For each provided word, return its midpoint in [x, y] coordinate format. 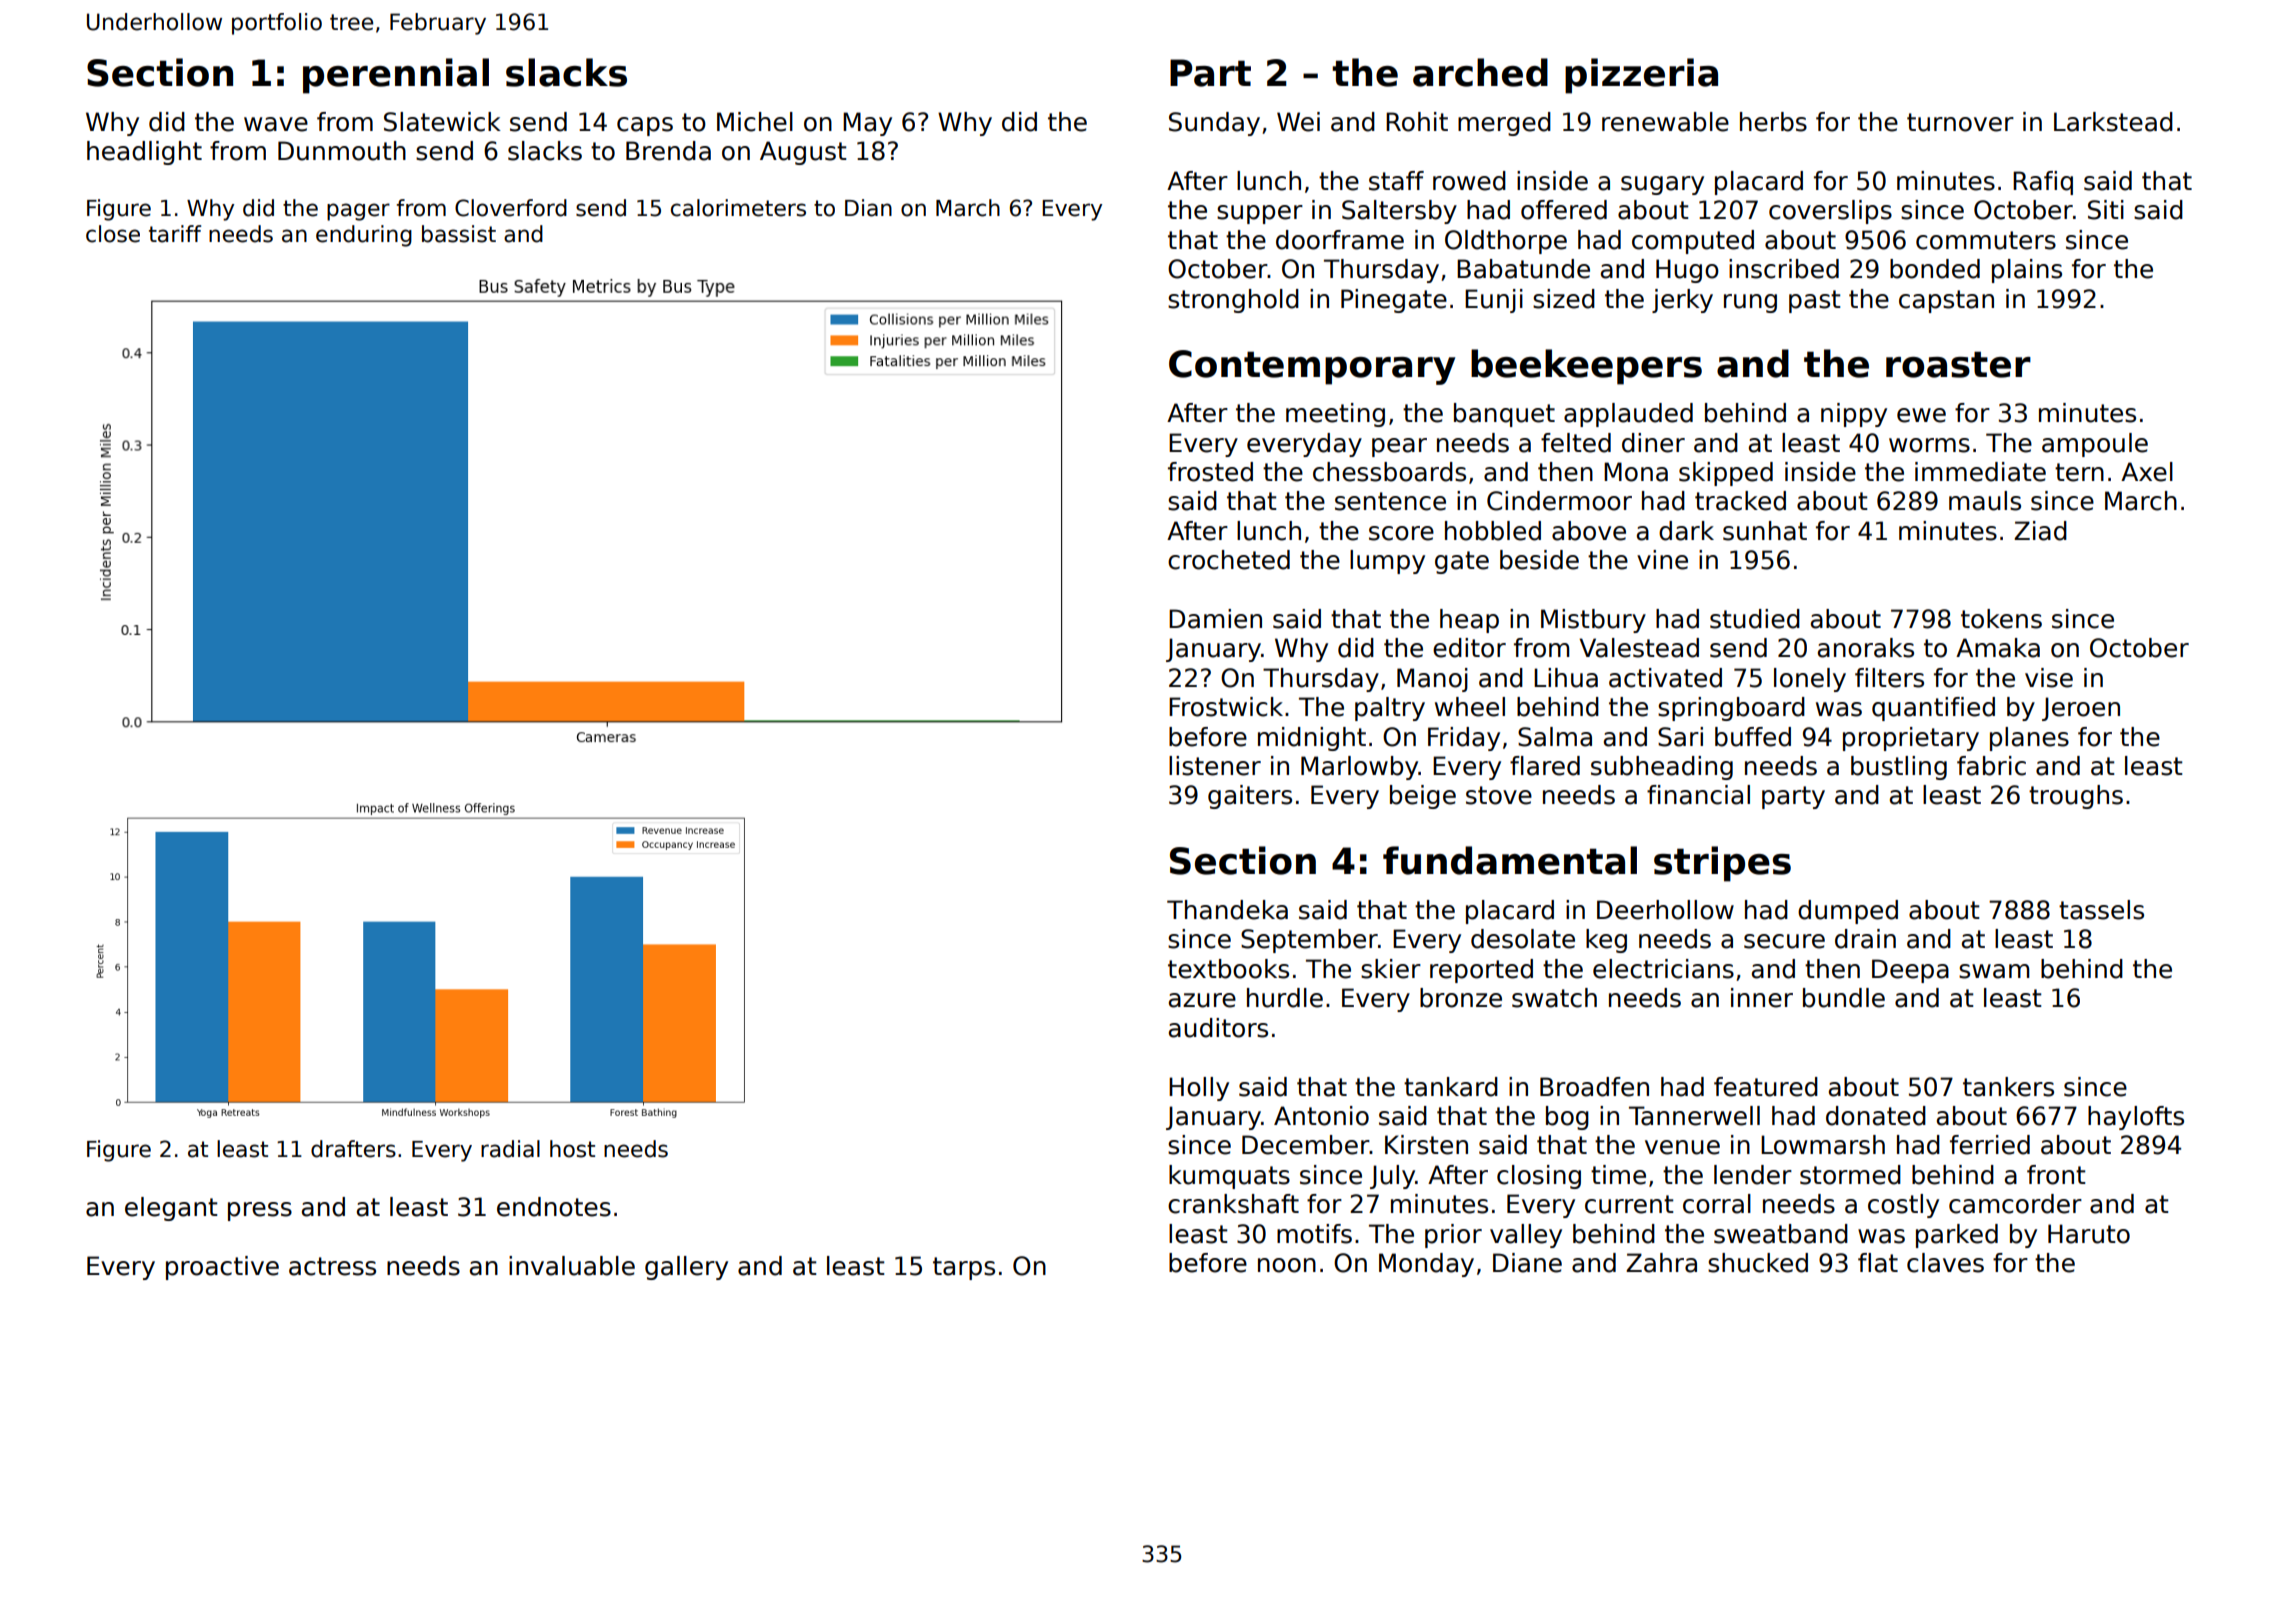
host [572, 1149]
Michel [755, 122]
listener [1215, 766]
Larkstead [2113, 122]
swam [1994, 971]
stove [1499, 795]
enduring [364, 236]
